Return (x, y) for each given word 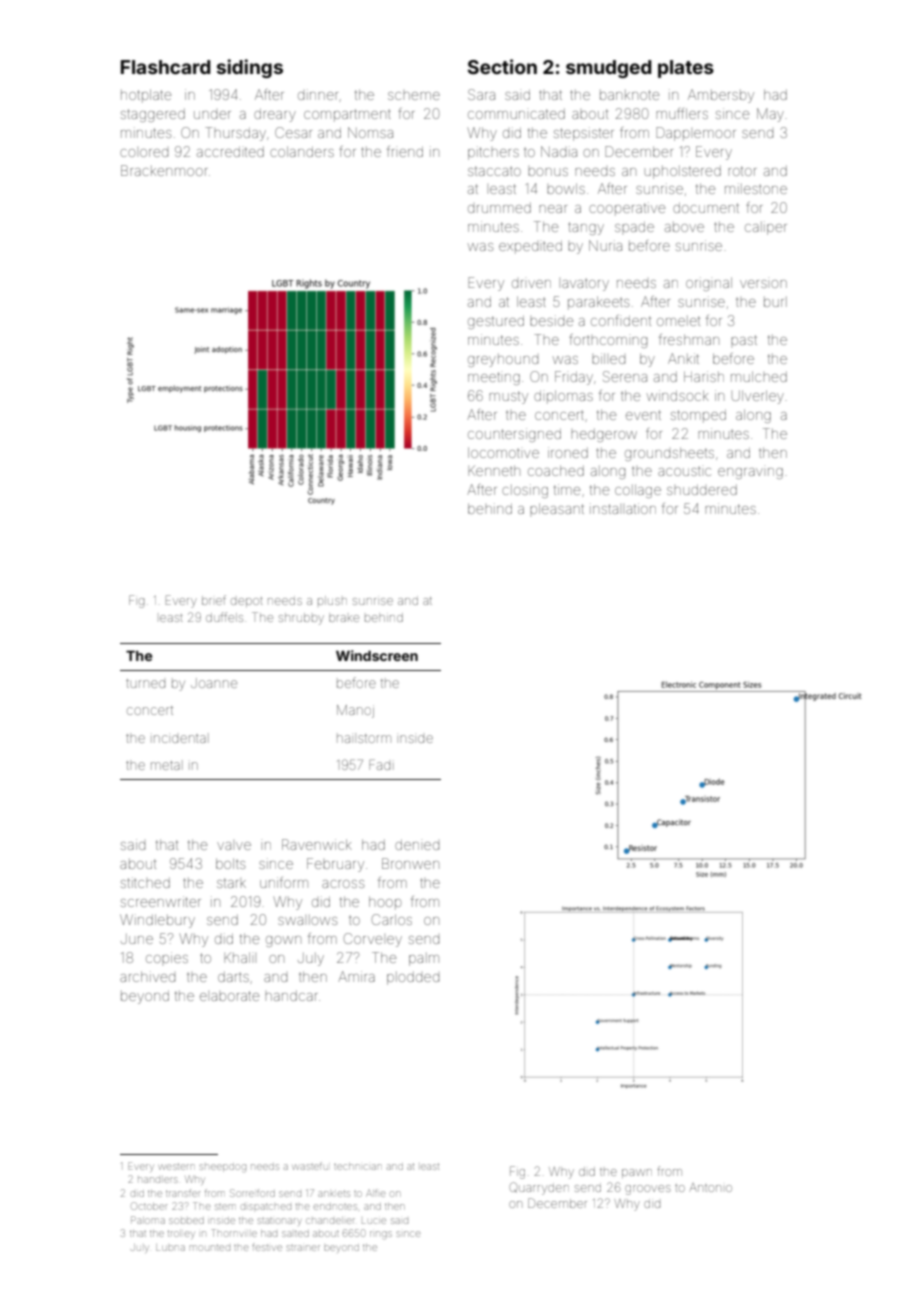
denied (417, 845)
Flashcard (166, 67)
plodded (413, 978)
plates (686, 69)
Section (502, 66)
